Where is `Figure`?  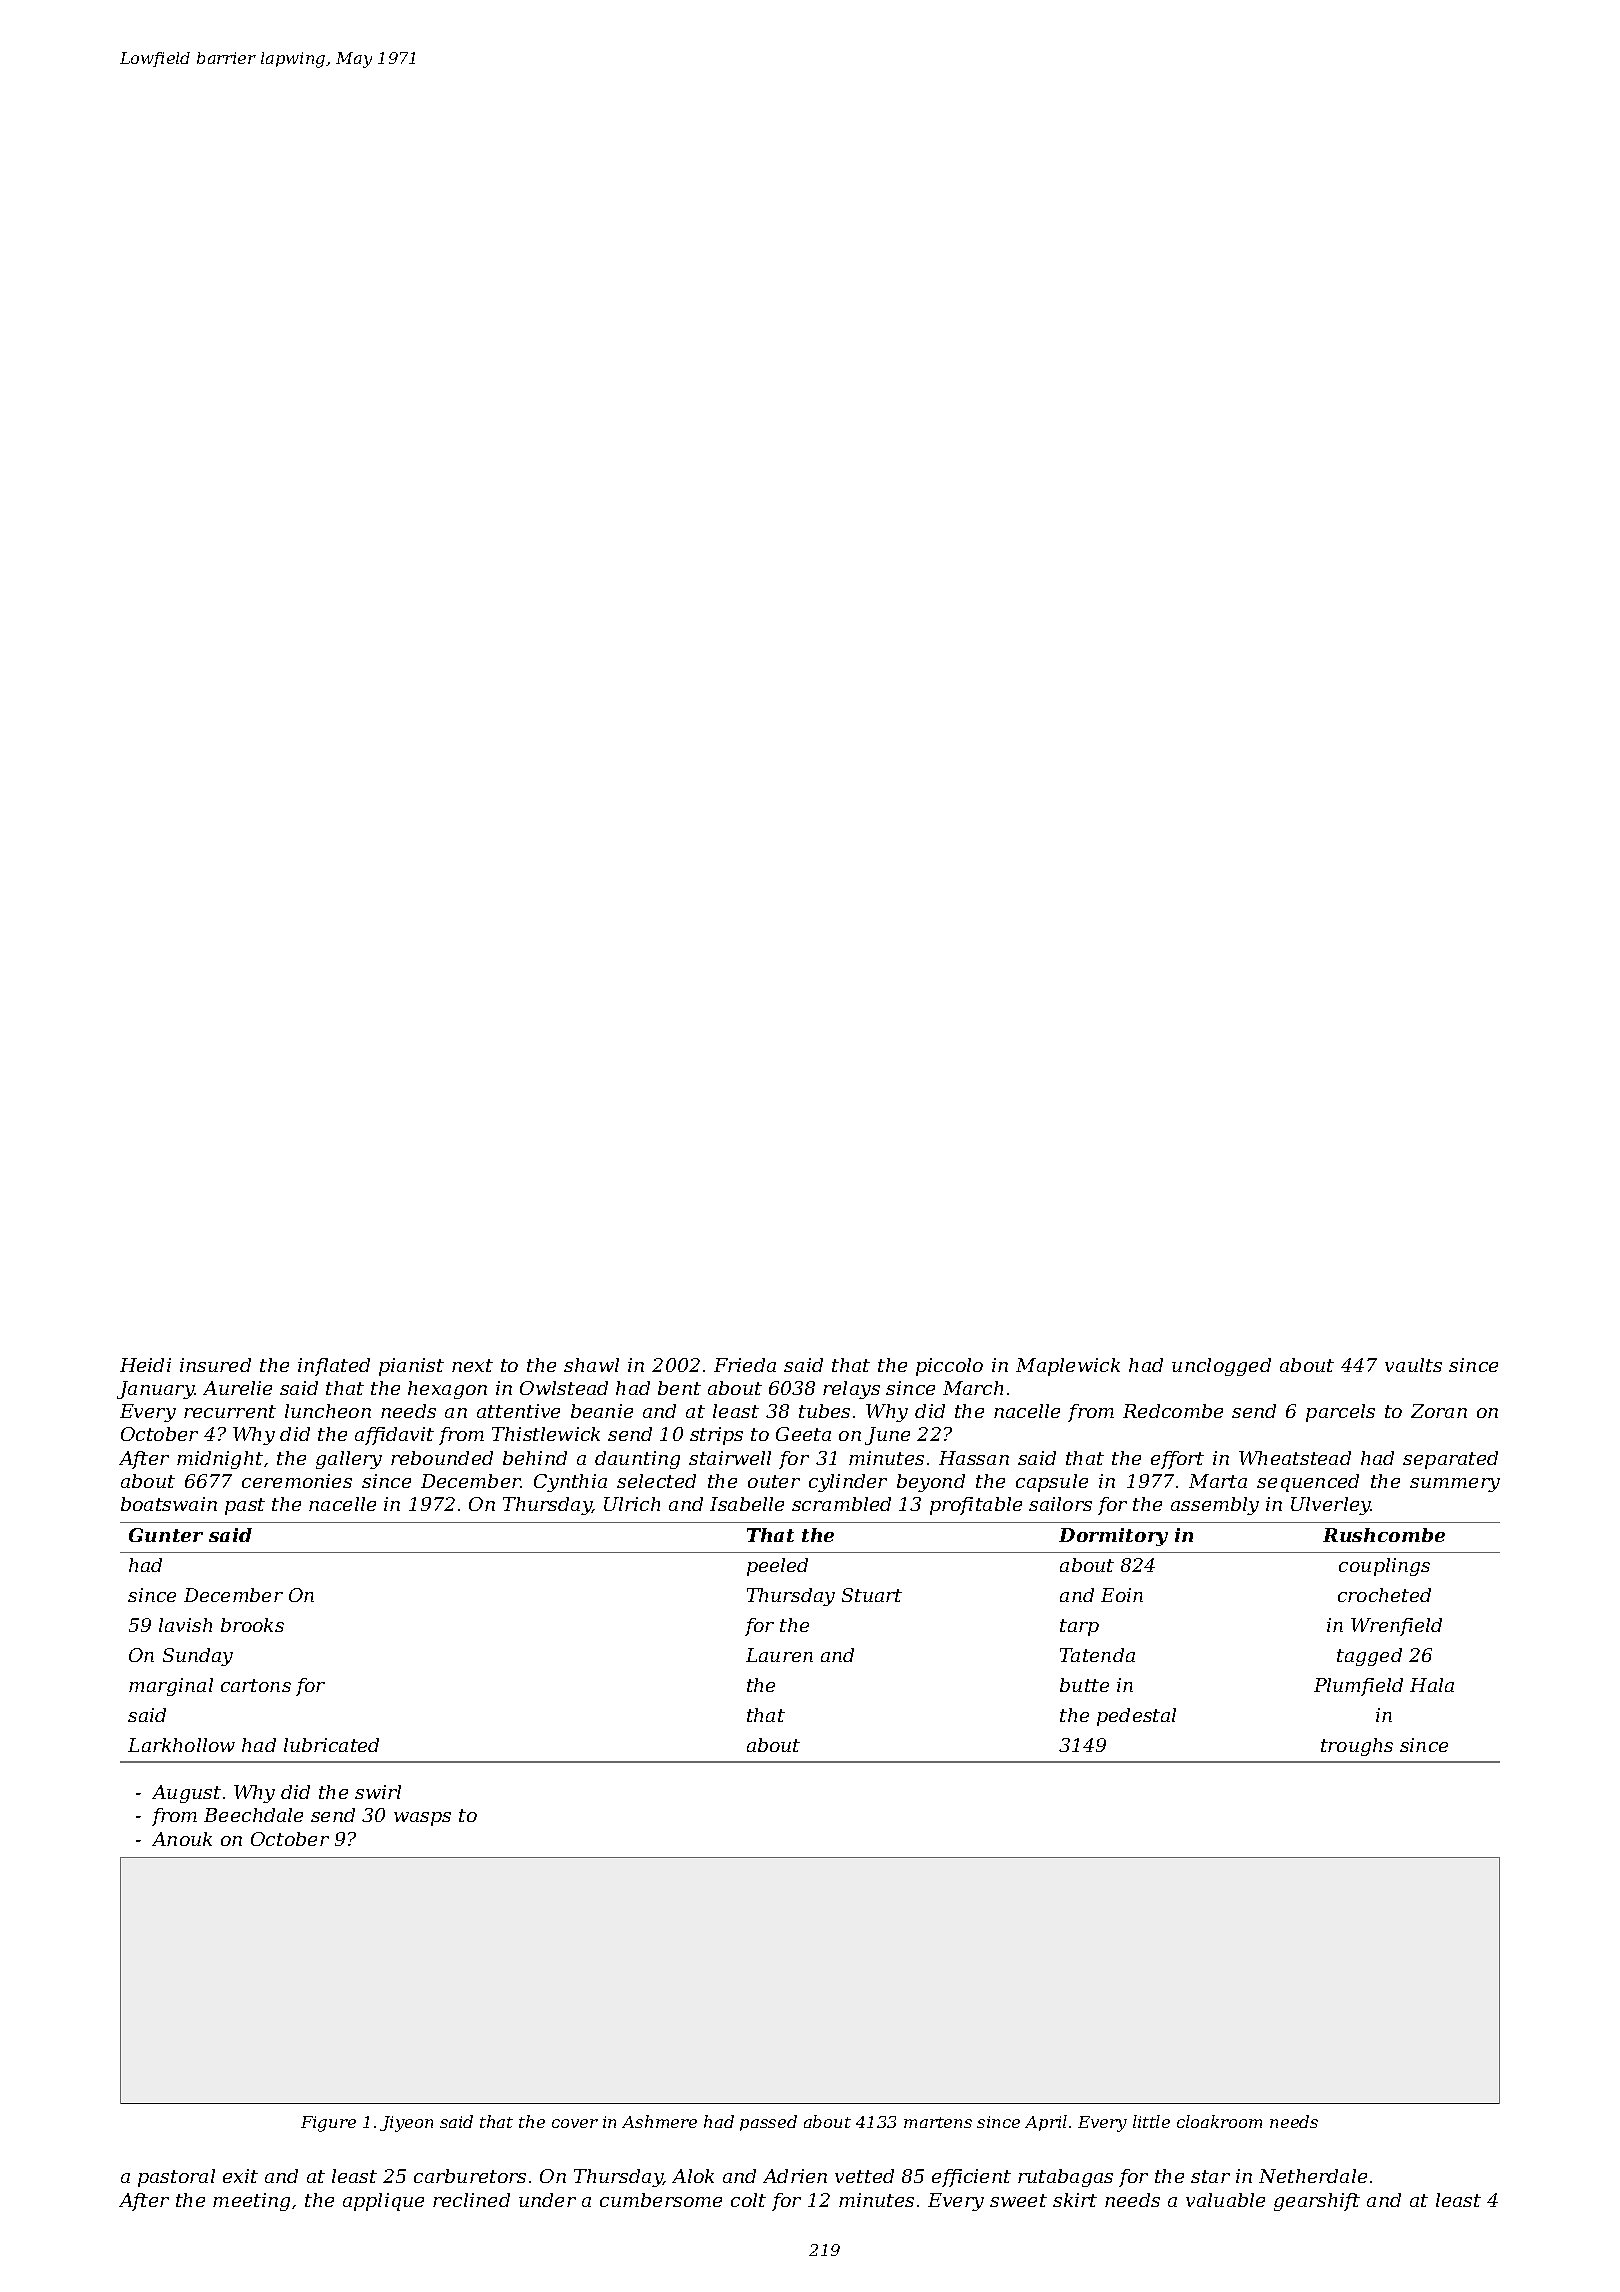
Figure is located at coordinates (328, 2124).
